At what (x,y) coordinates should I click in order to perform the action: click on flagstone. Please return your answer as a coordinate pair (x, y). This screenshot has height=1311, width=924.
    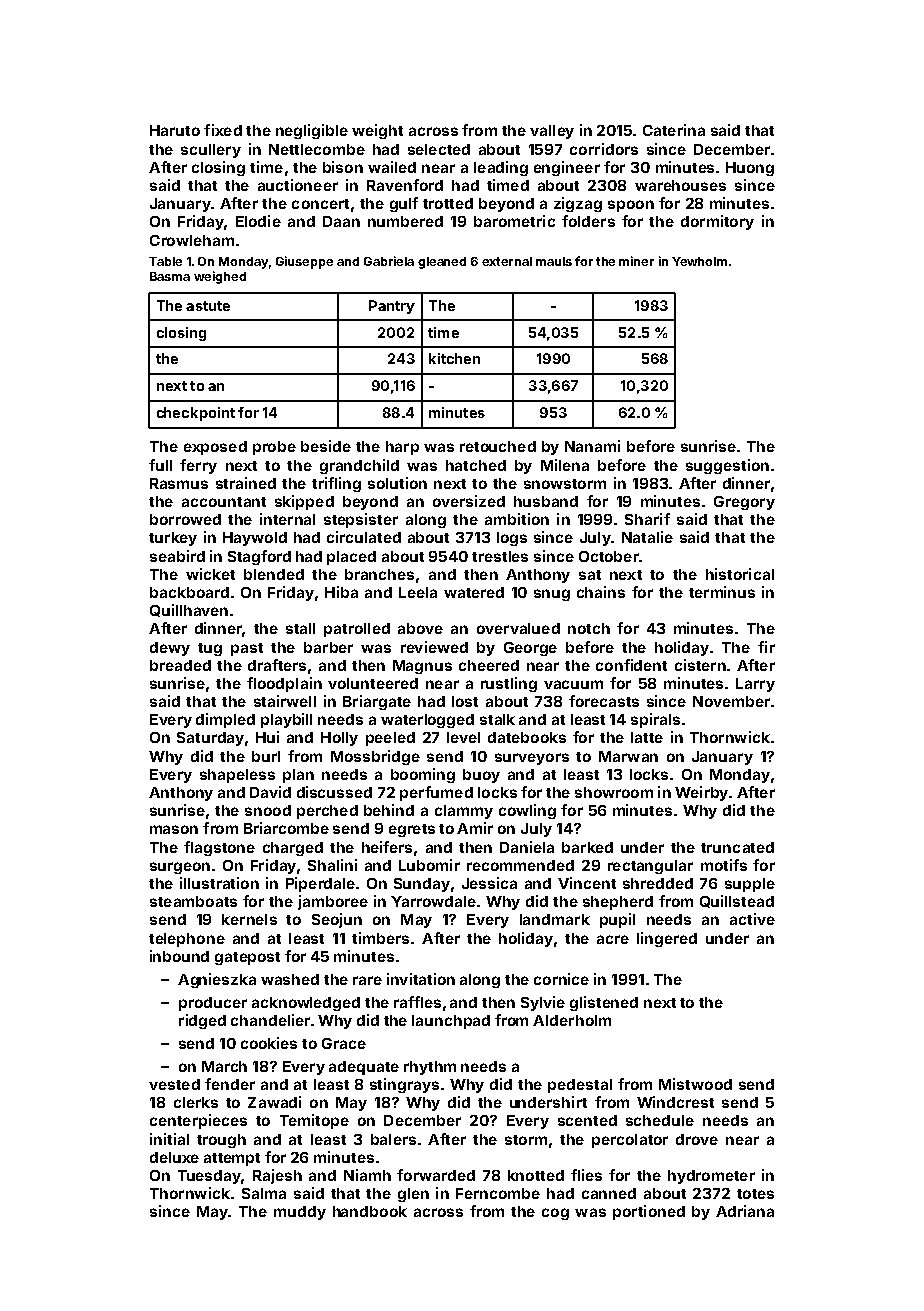
    Looking at the image, I should click on (219, 848).
